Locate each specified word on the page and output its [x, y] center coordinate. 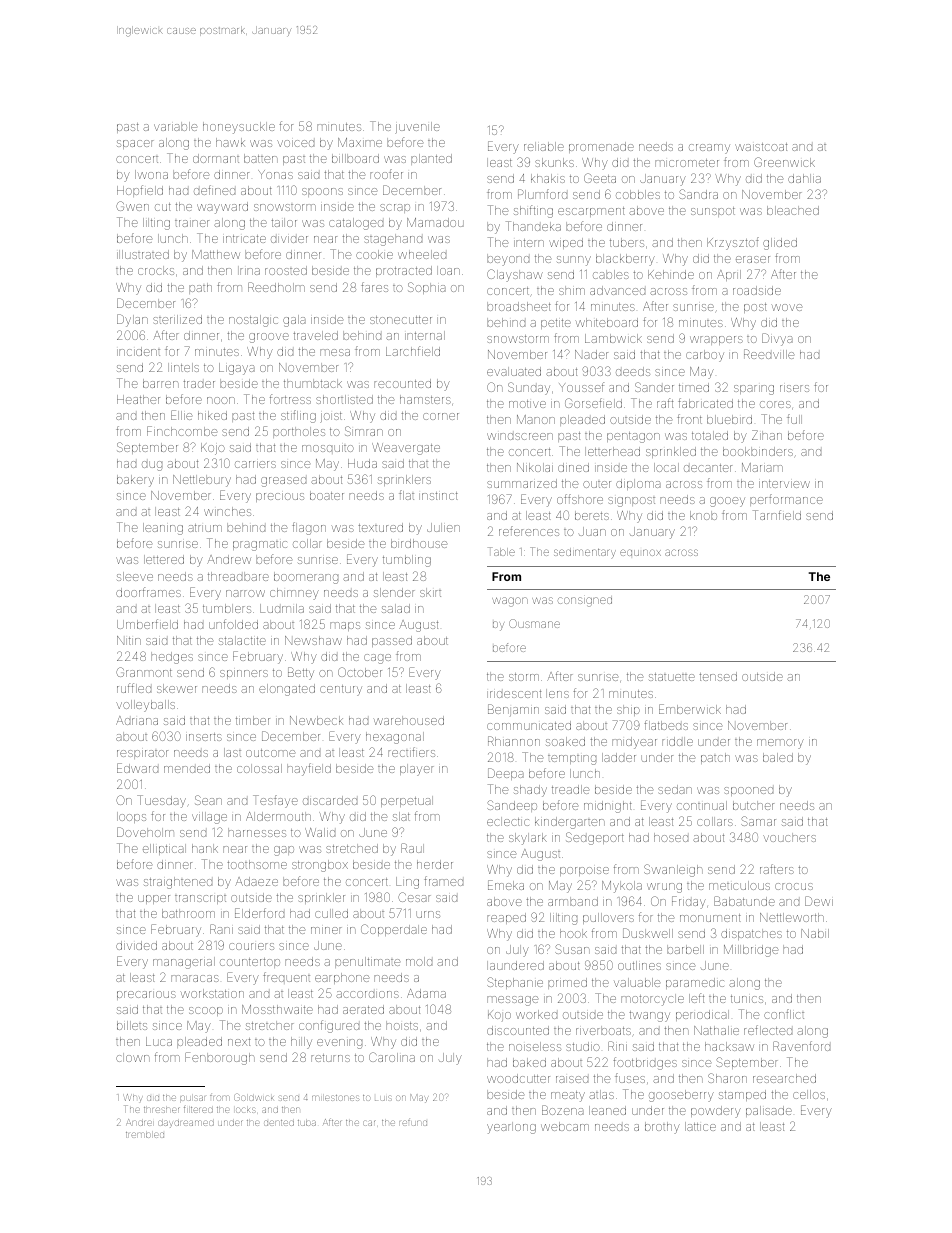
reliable [544, 146]
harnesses [257, 832]
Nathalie [716, 1030]
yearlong [511, 1128]
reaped [506, 918]
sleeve [135, 576]
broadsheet [519, 306]
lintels [183, 367]
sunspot [713, 212]
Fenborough [220, 1058]
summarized [522, 483]
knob [703, 515]
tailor [284, 222]
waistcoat [761, 147]
